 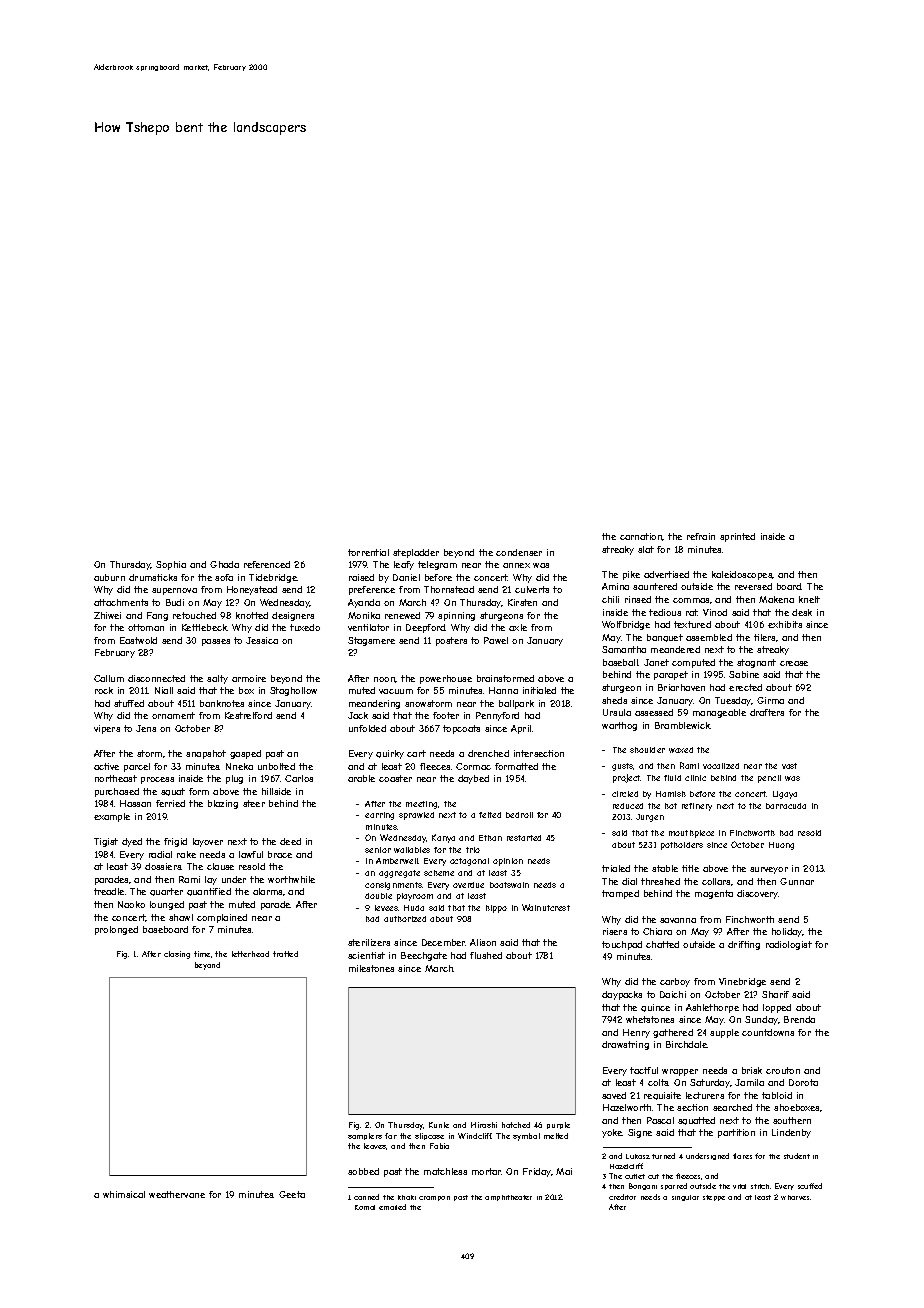 What do you see at coordinates (371, 968) in the document?
I see `milestones` at bounding box center [371, 968].
